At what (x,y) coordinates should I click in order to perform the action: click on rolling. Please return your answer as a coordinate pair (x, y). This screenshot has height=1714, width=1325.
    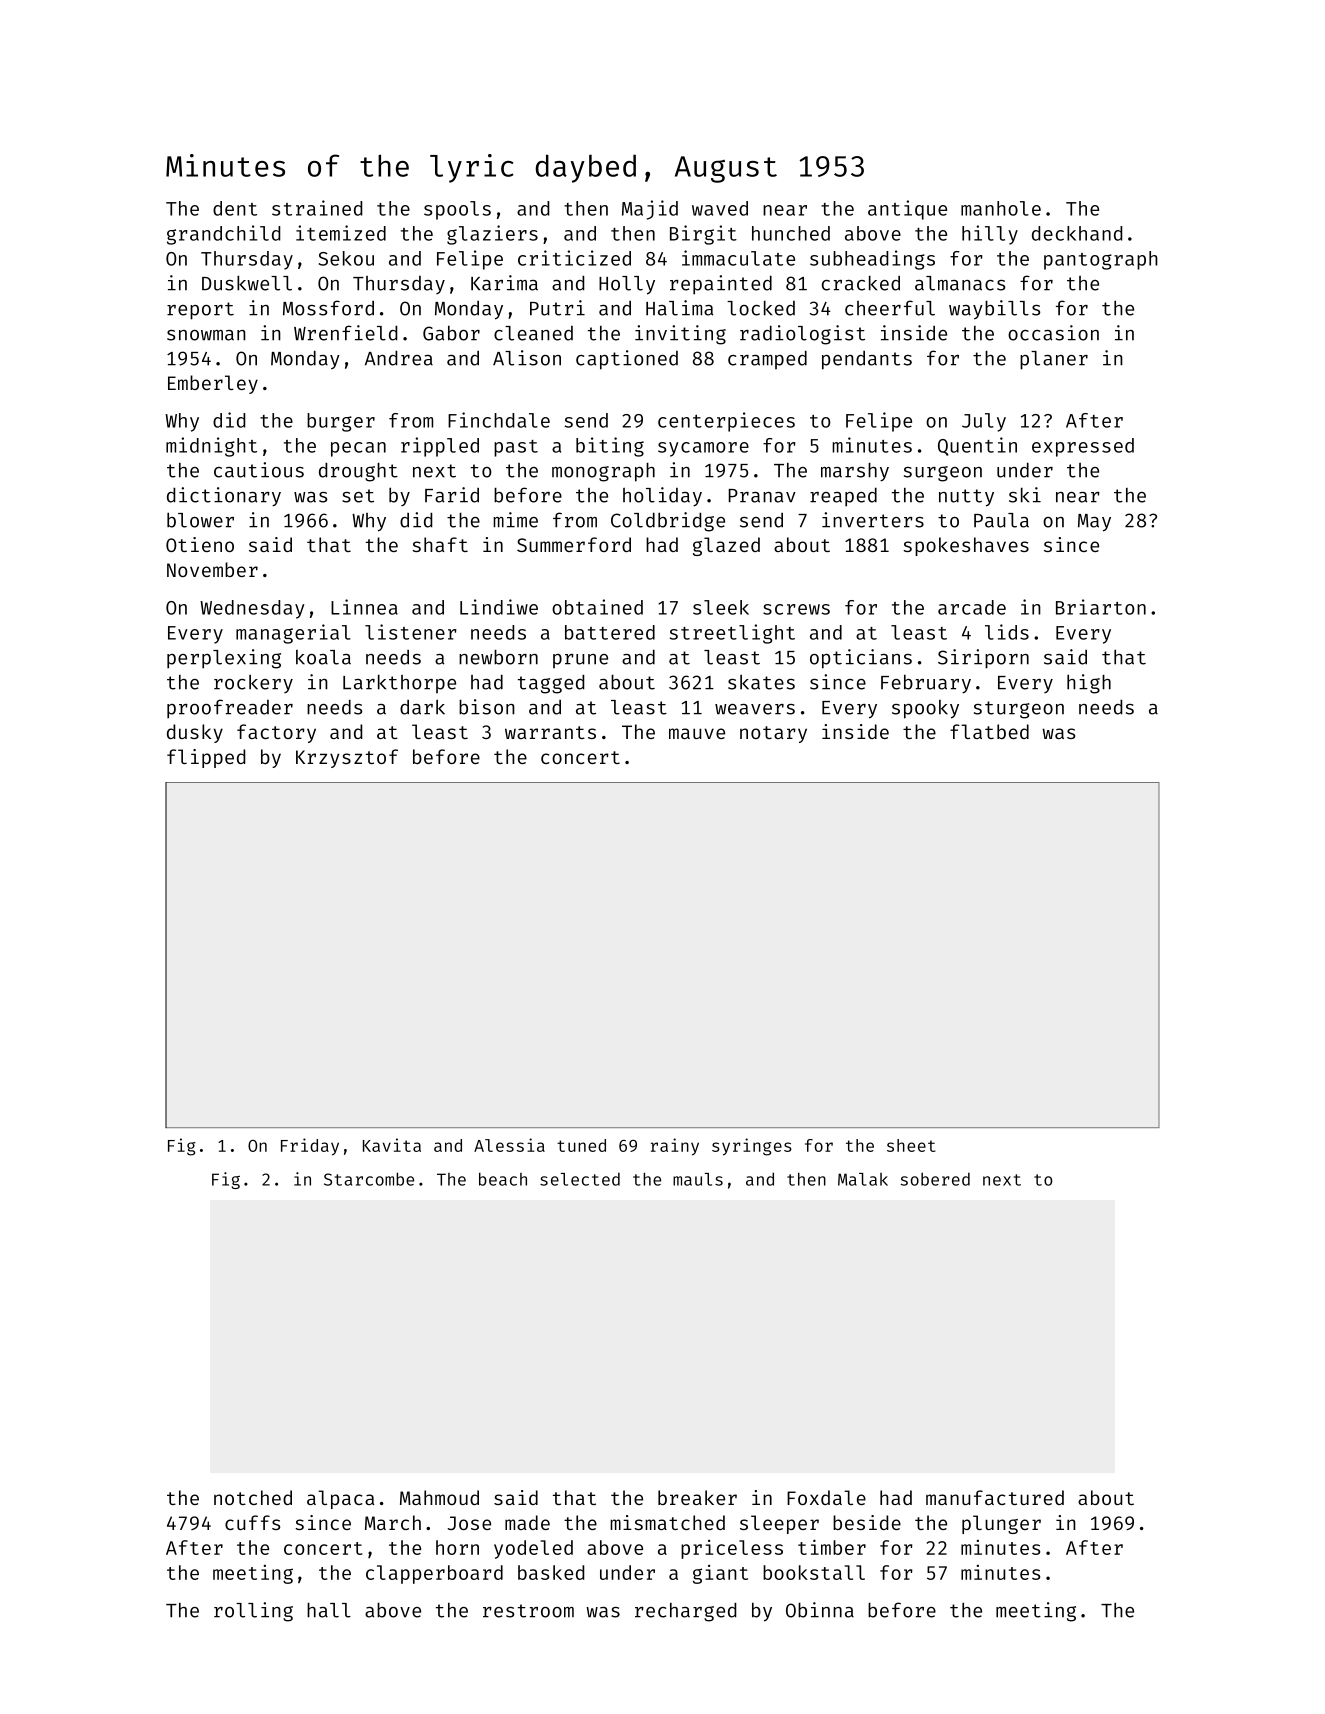
    Looking at the image, I should click on (253, 1612).
